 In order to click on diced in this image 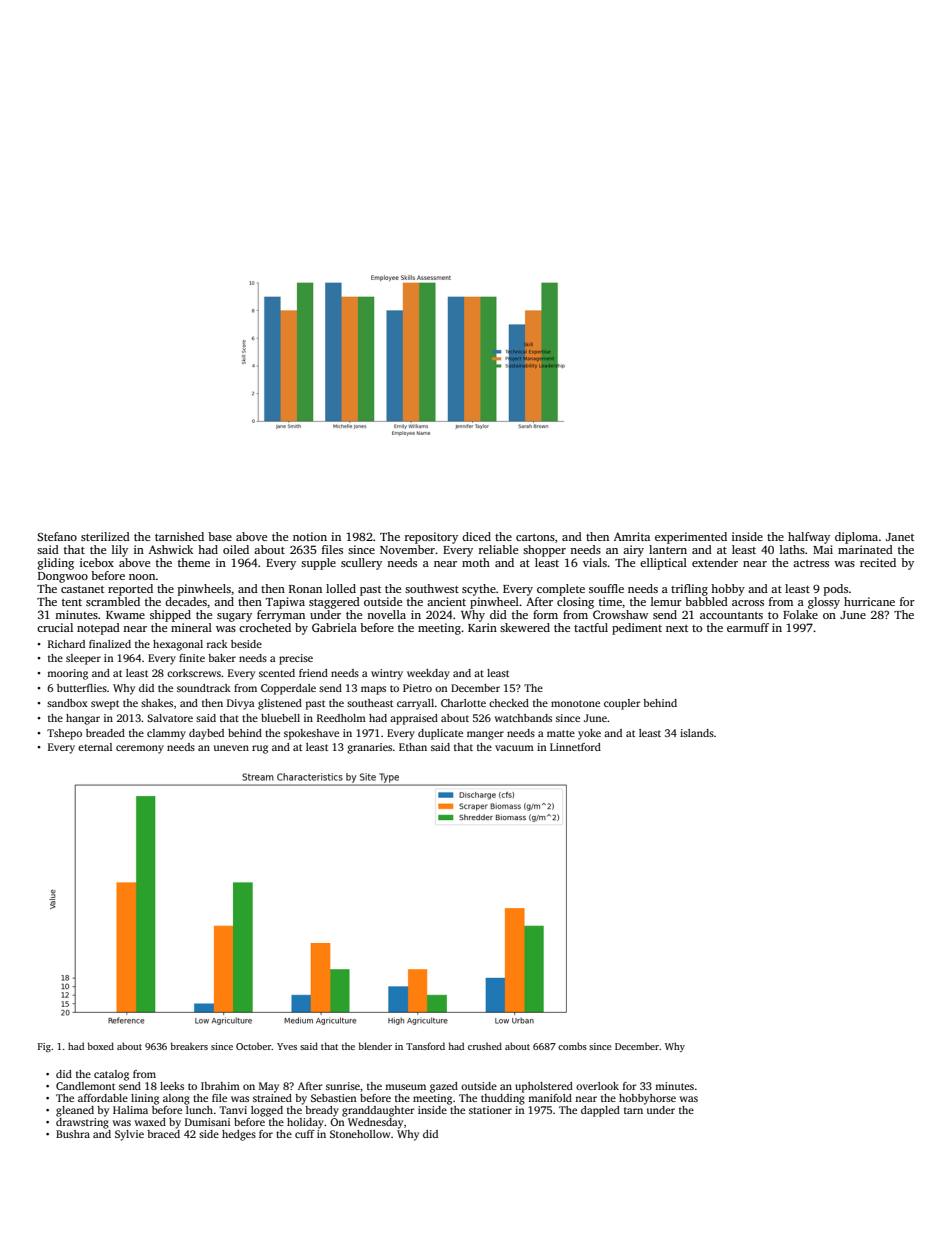, I will do `click(476, 536)`.
